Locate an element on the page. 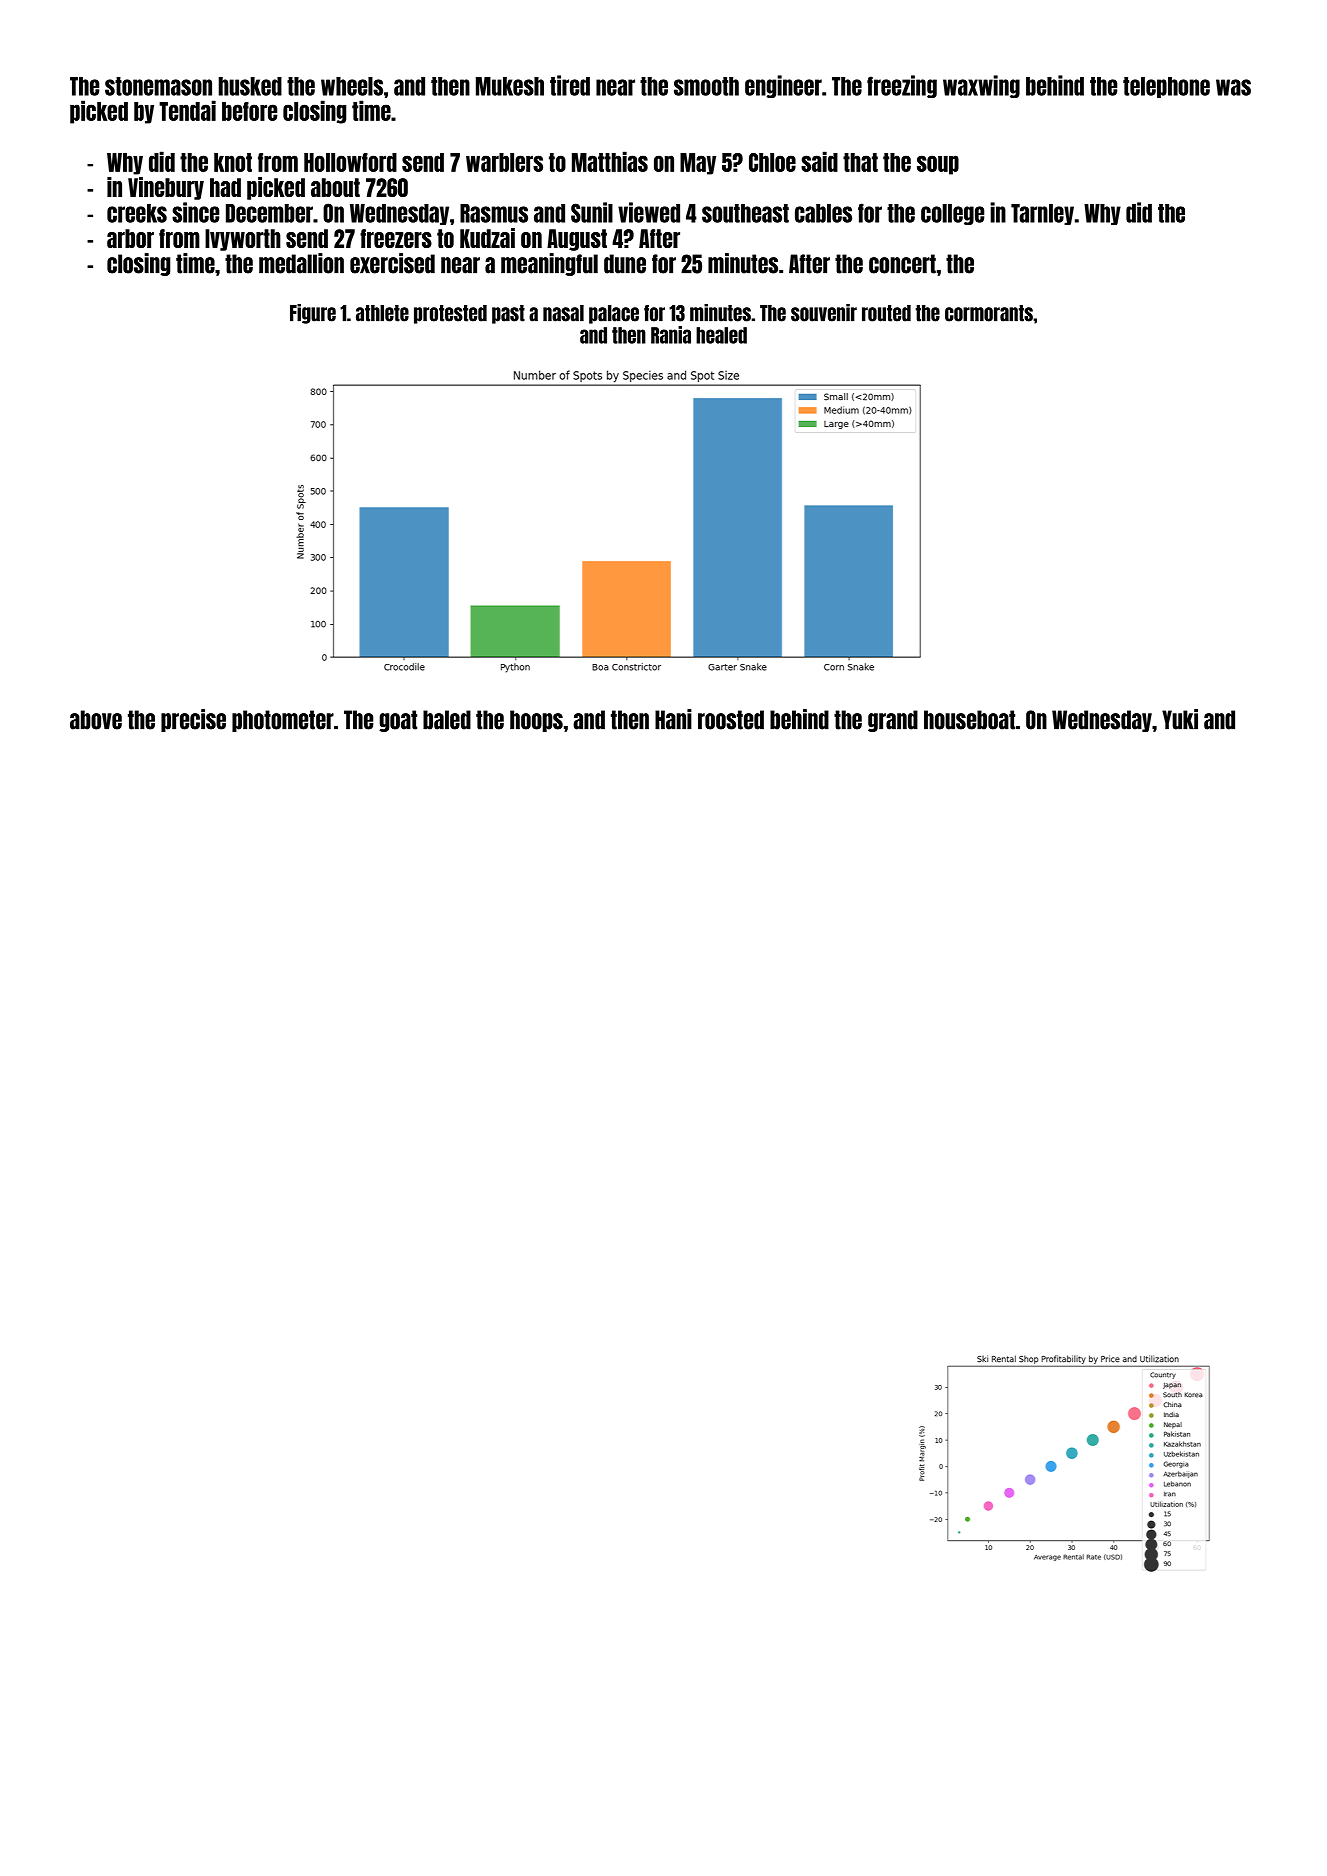 This document has height=1876, width=1327. healed is located at coordinates (721, 335).
